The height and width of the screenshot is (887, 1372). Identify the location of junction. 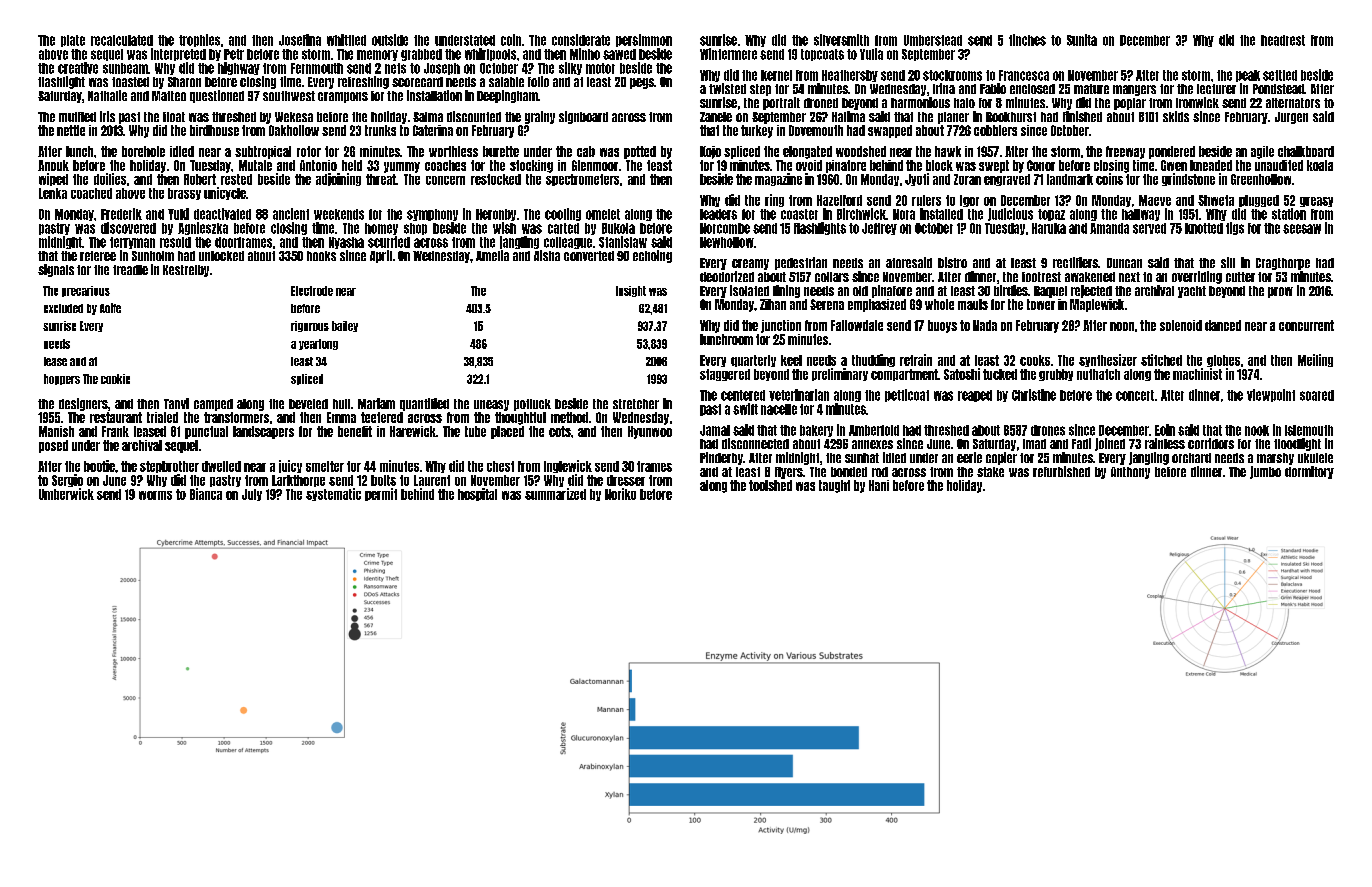
(781, 326).
